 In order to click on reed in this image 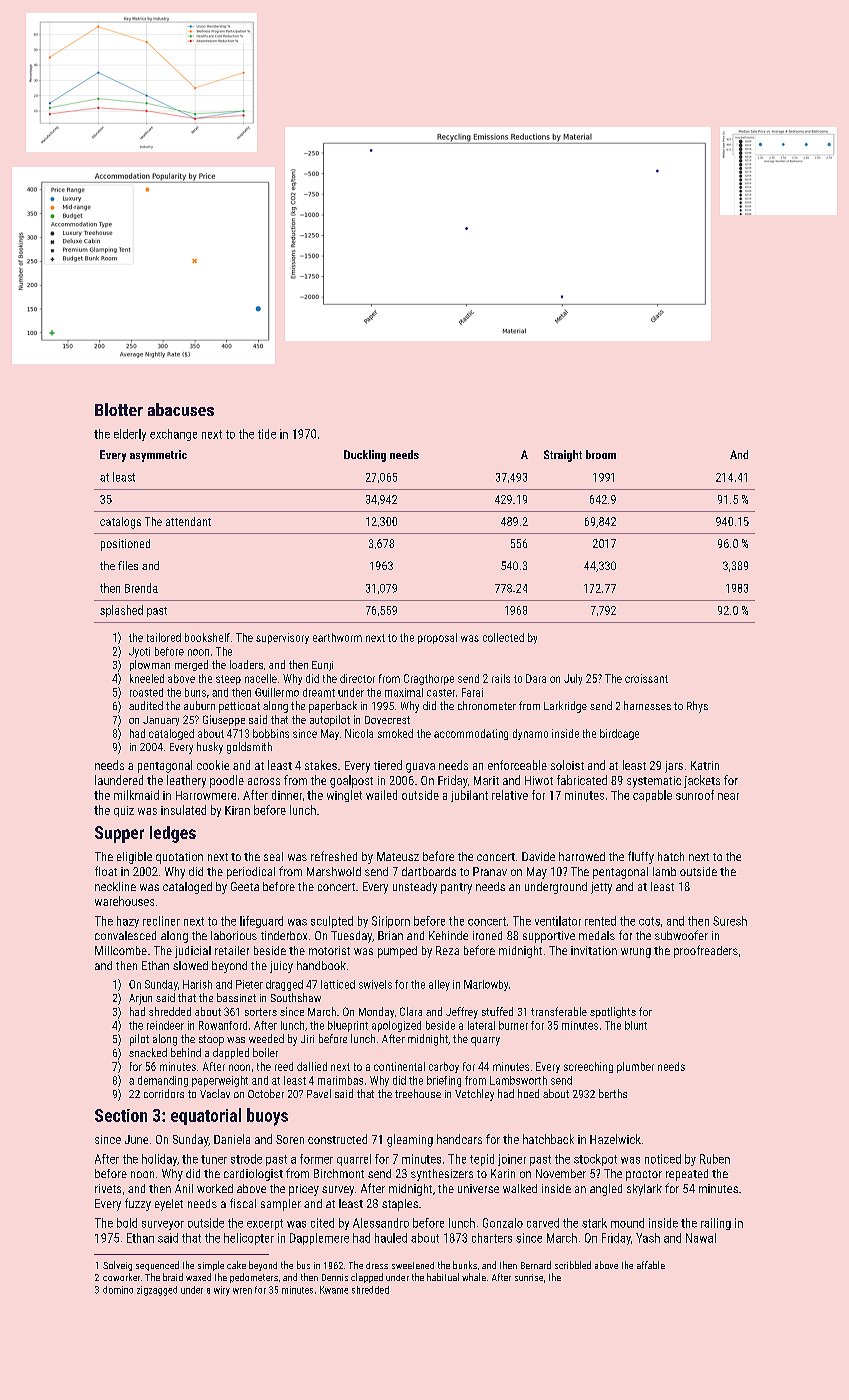, I will do `click(284, 1066)`.
